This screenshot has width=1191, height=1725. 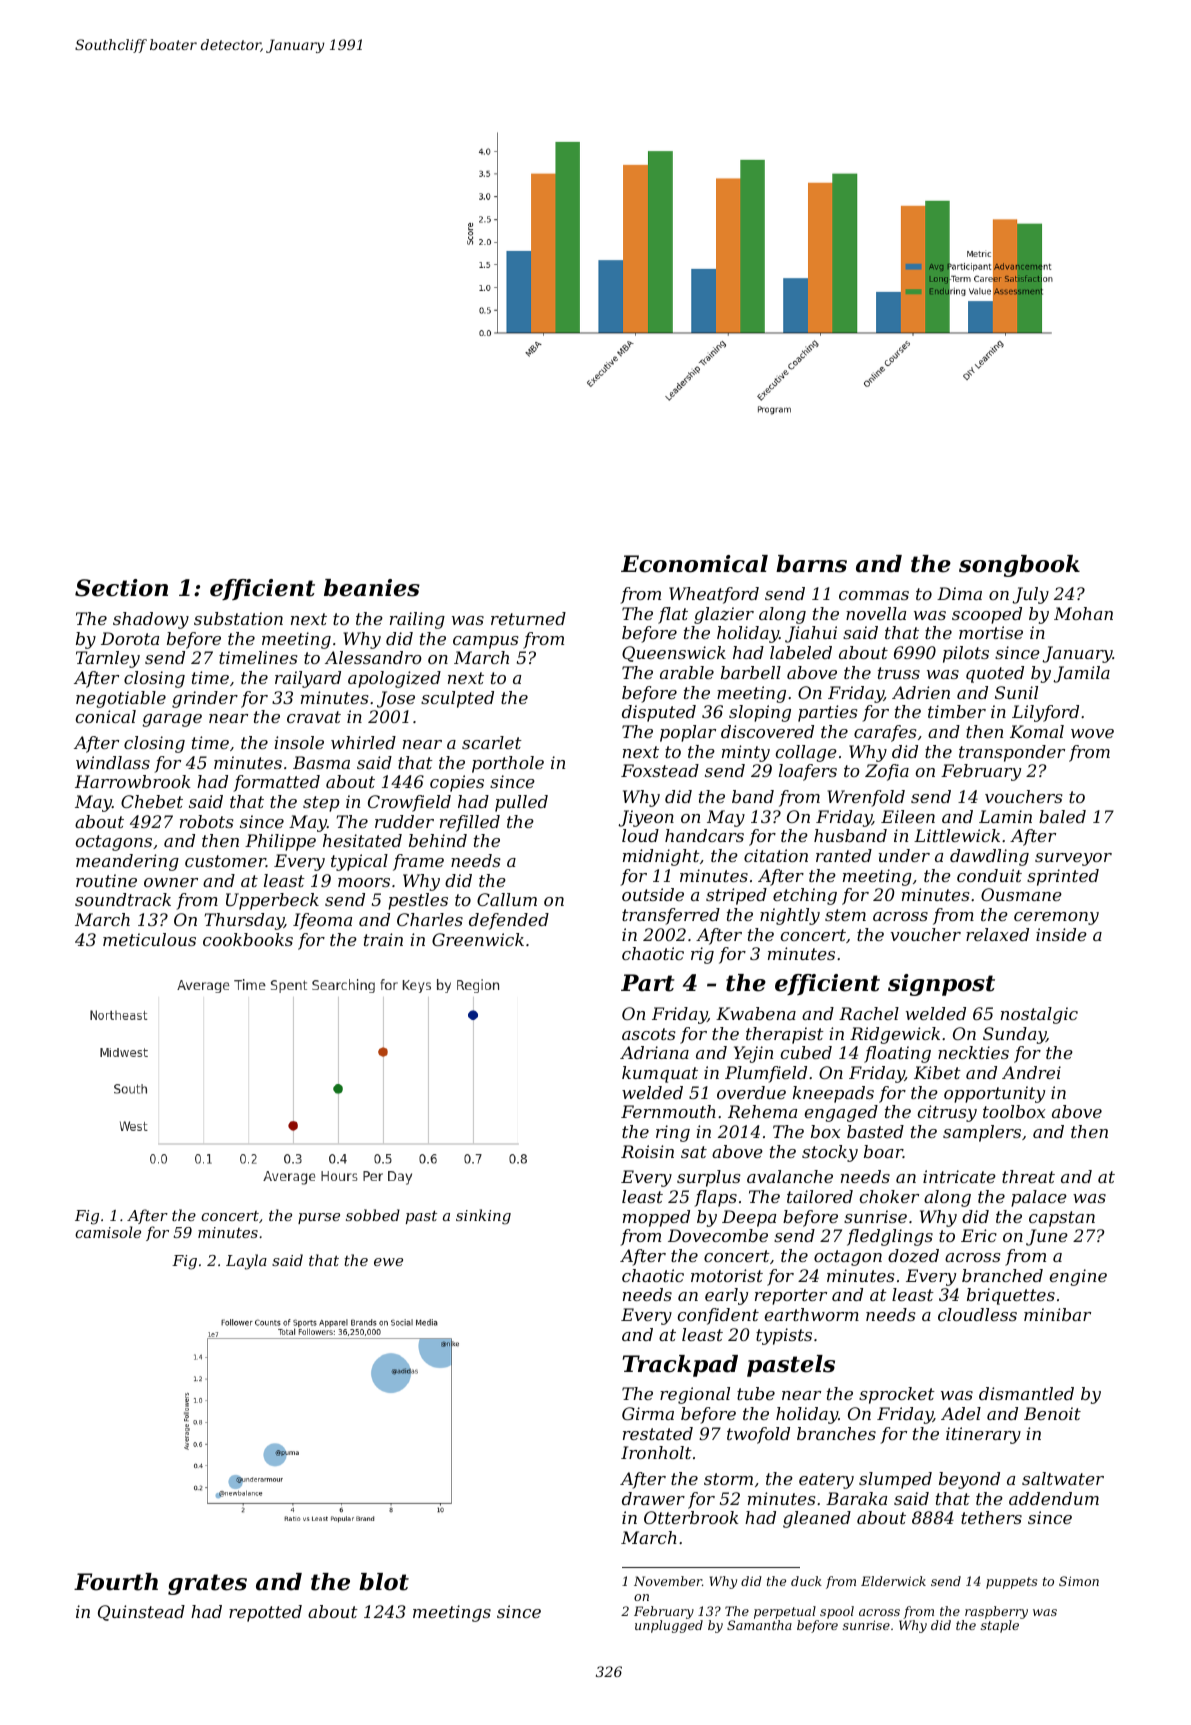 What do you see at coordinates (694, 564) in the screenshot?
I see `Economical` at bounding box center [694, 564].
